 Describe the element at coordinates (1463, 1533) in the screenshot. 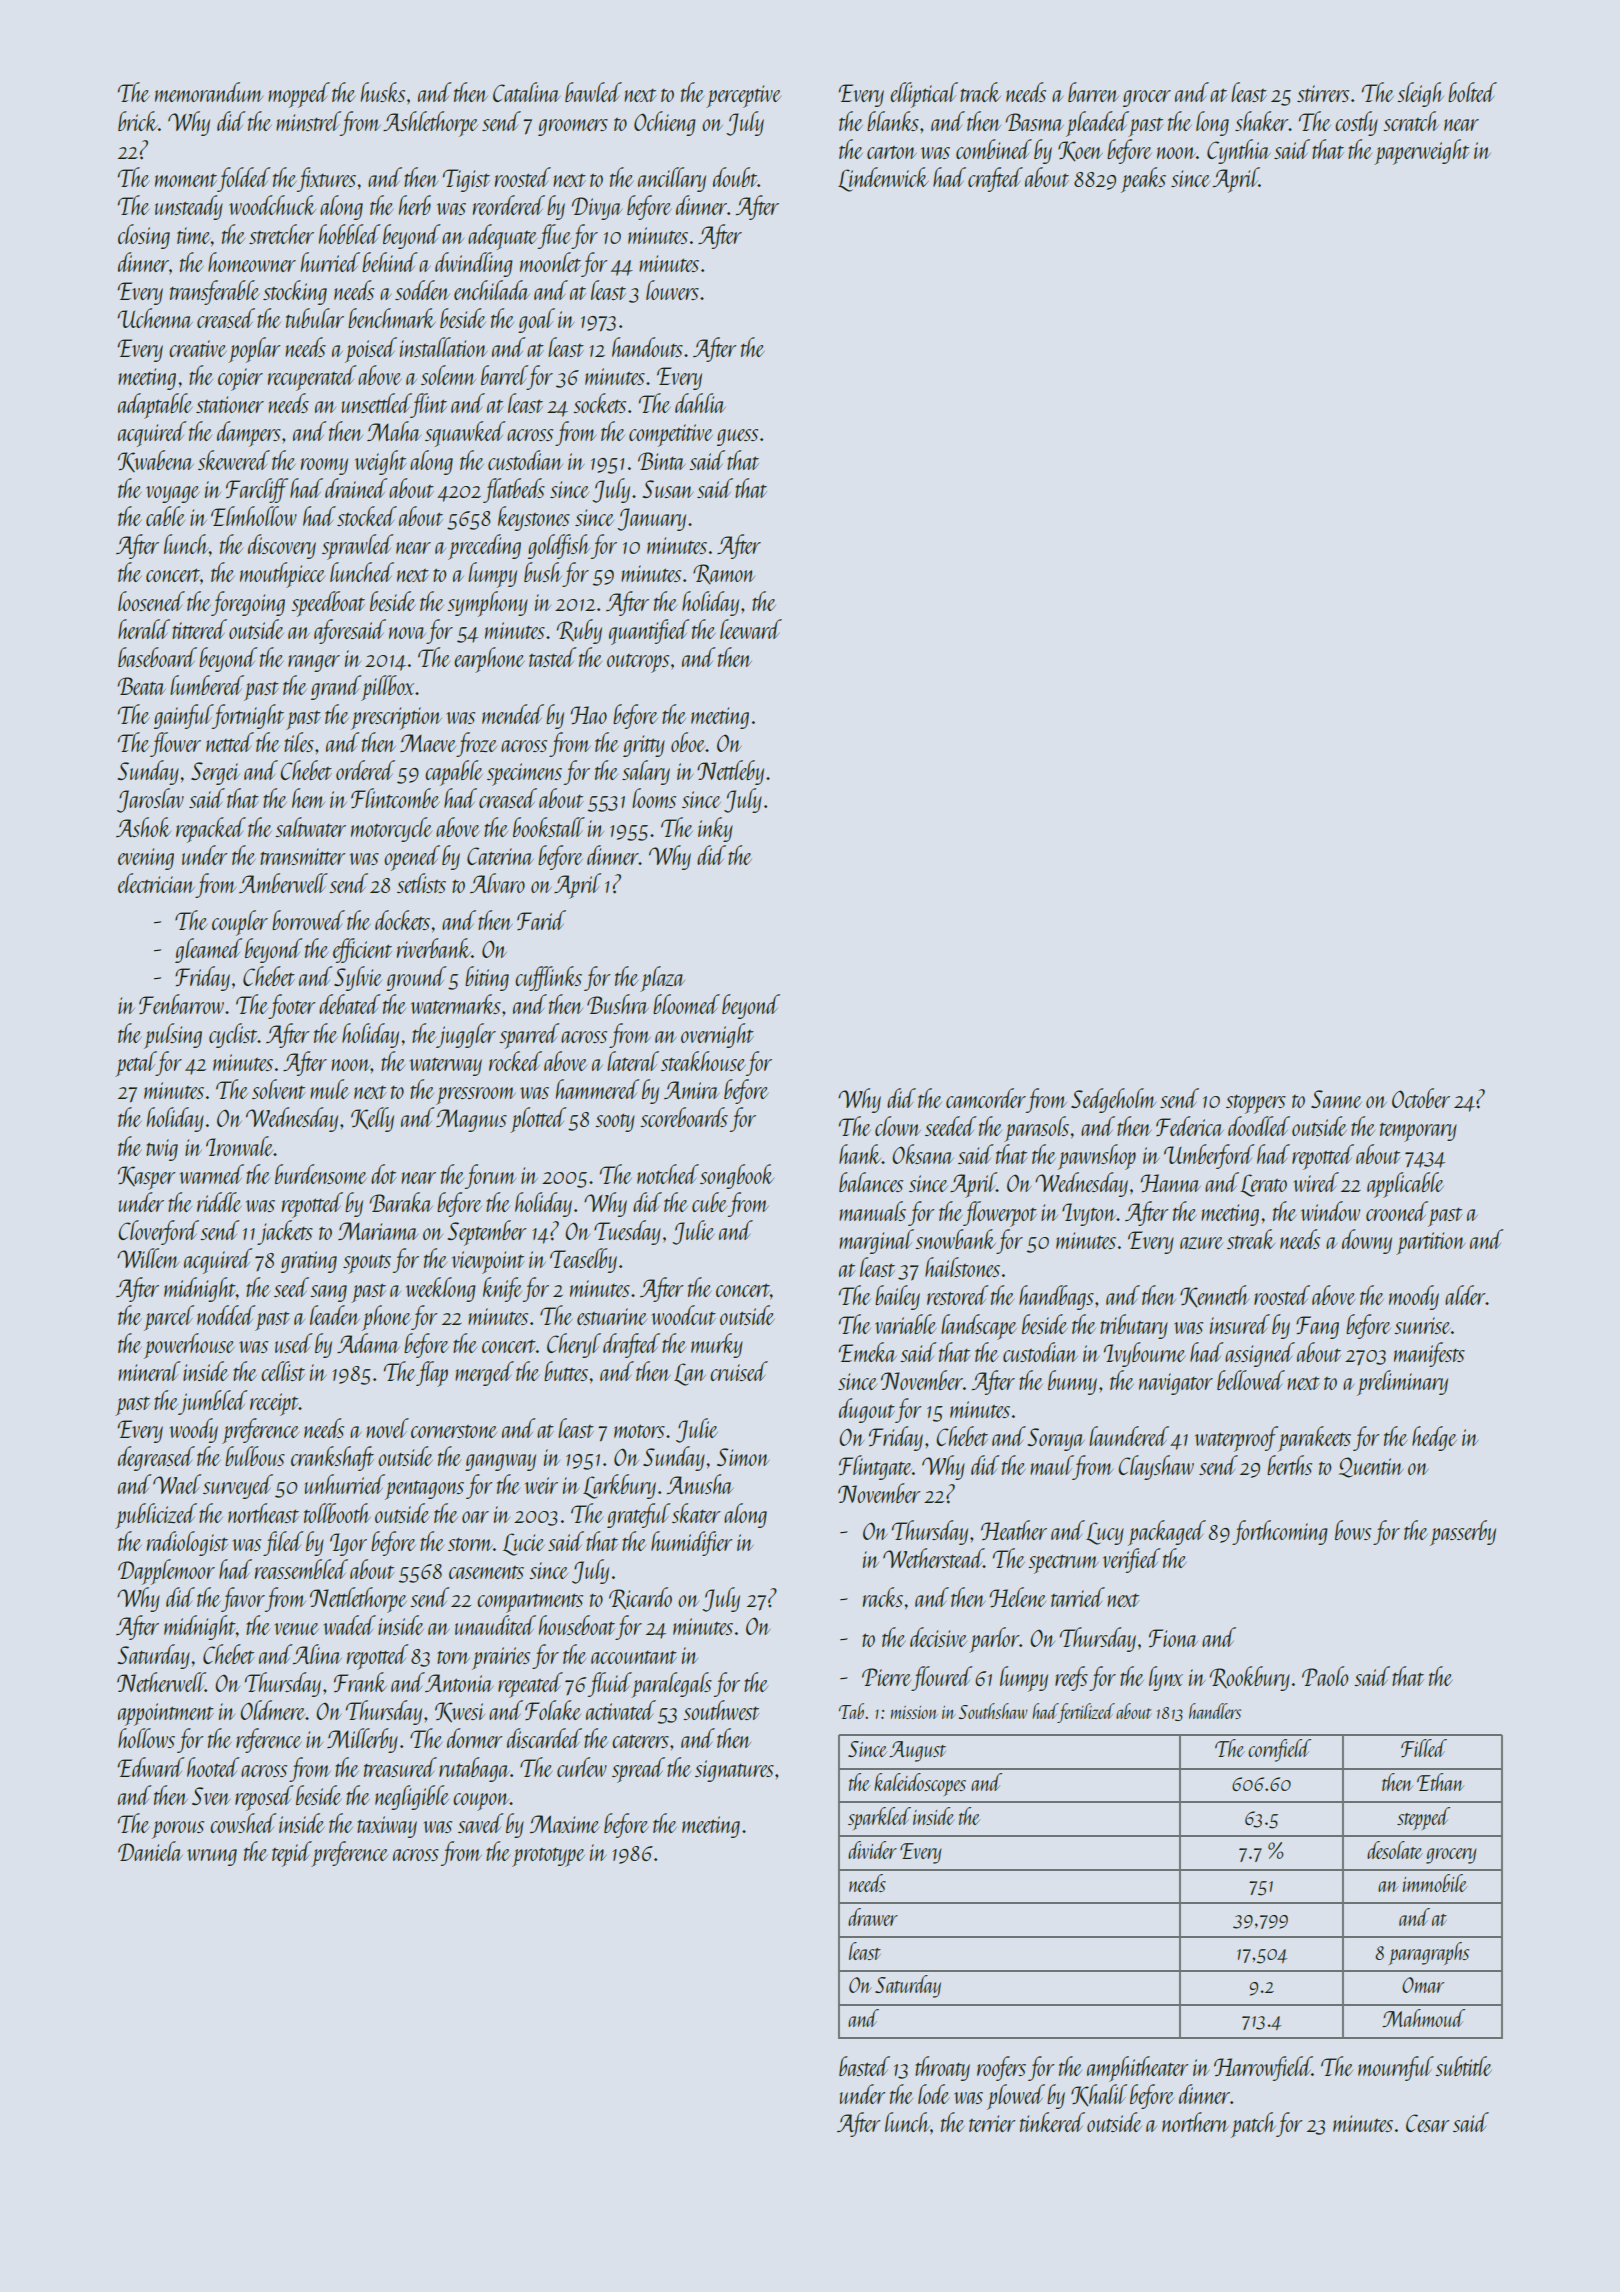

I see `passerby` at that location.
